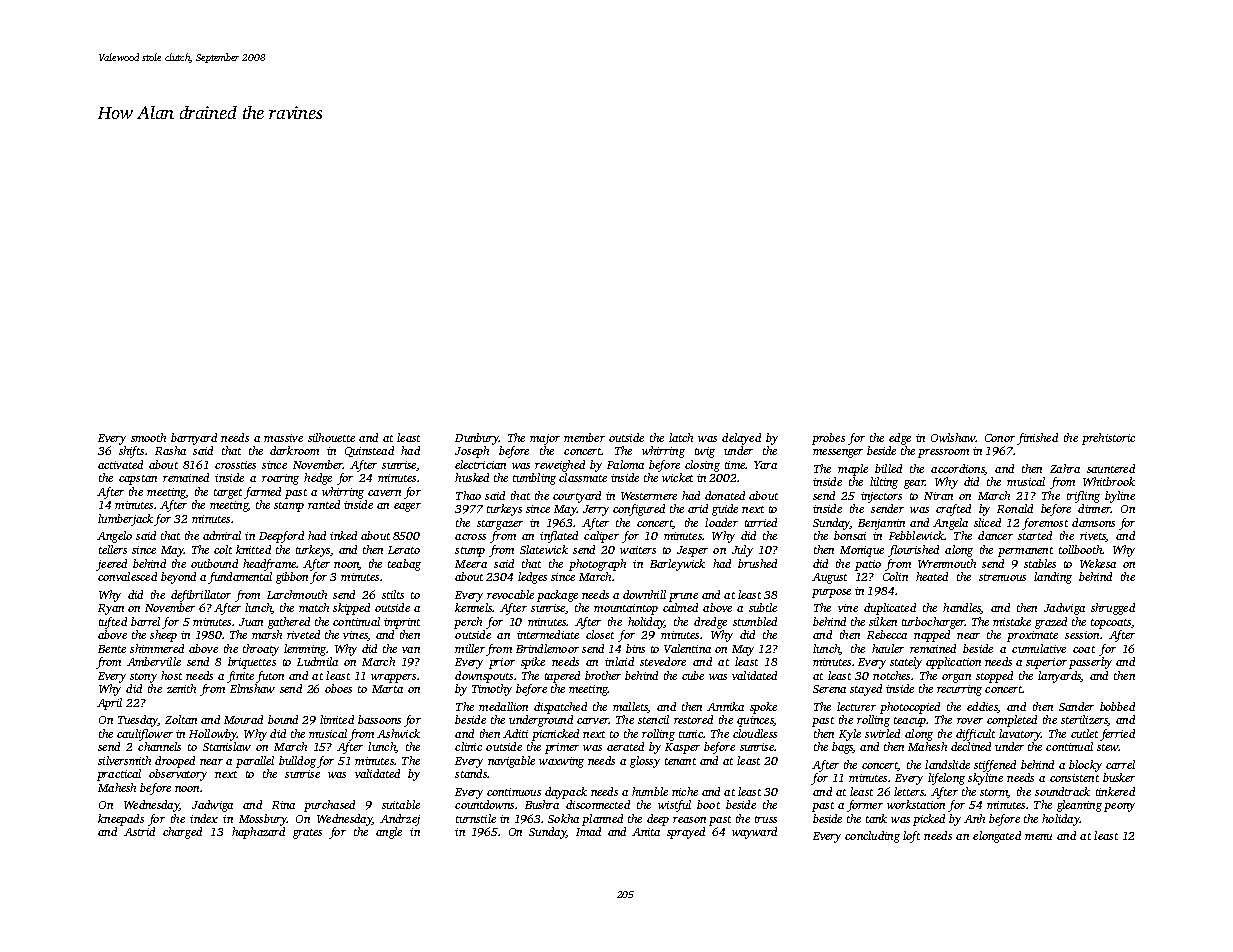  What do you see at coordinates (331, 437) in the screenshot?
I see `silhouette` at bounding box center [331, 437].
